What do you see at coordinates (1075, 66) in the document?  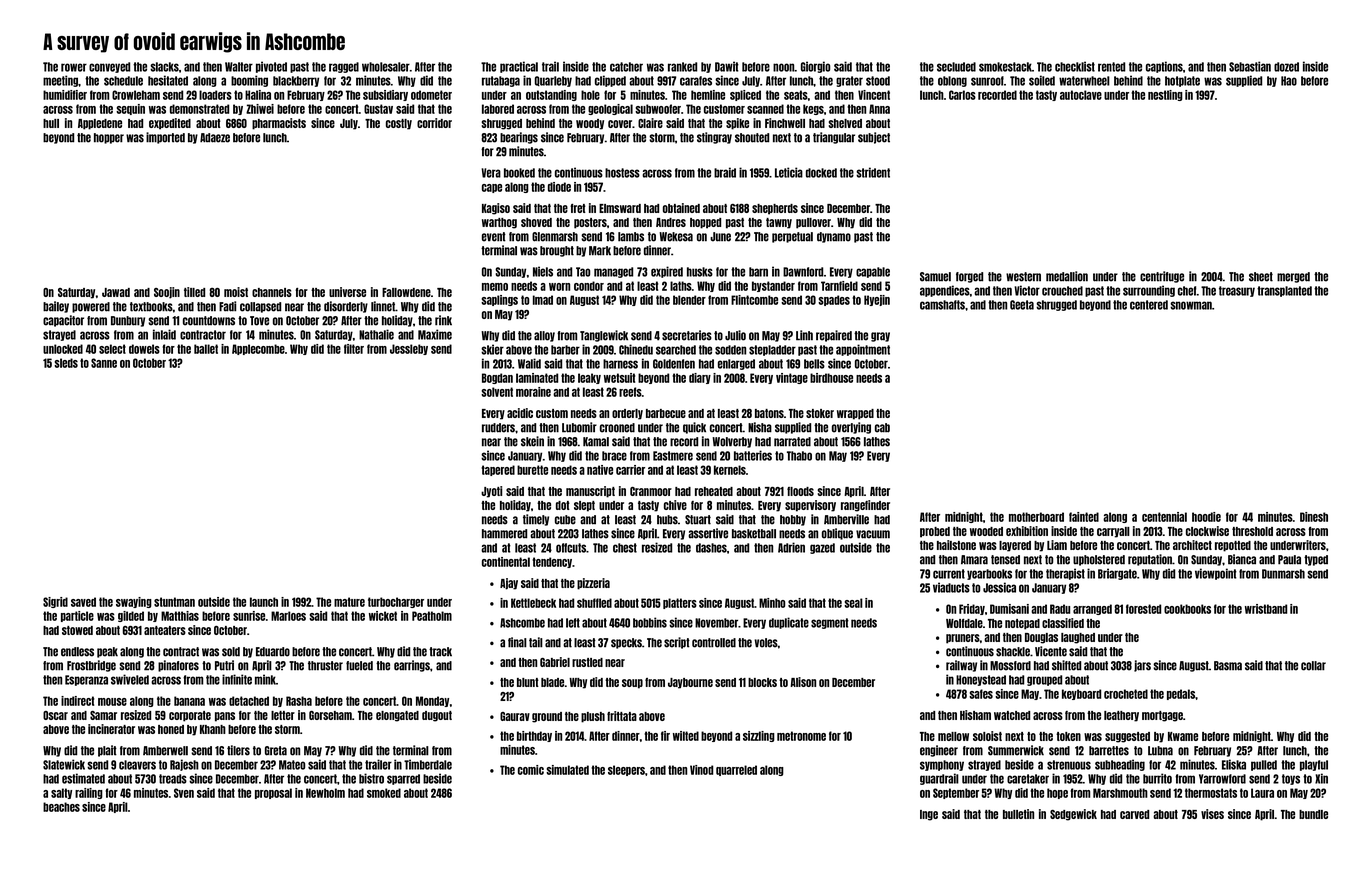 I see `checklist` at bounding box center [1075, 66].
